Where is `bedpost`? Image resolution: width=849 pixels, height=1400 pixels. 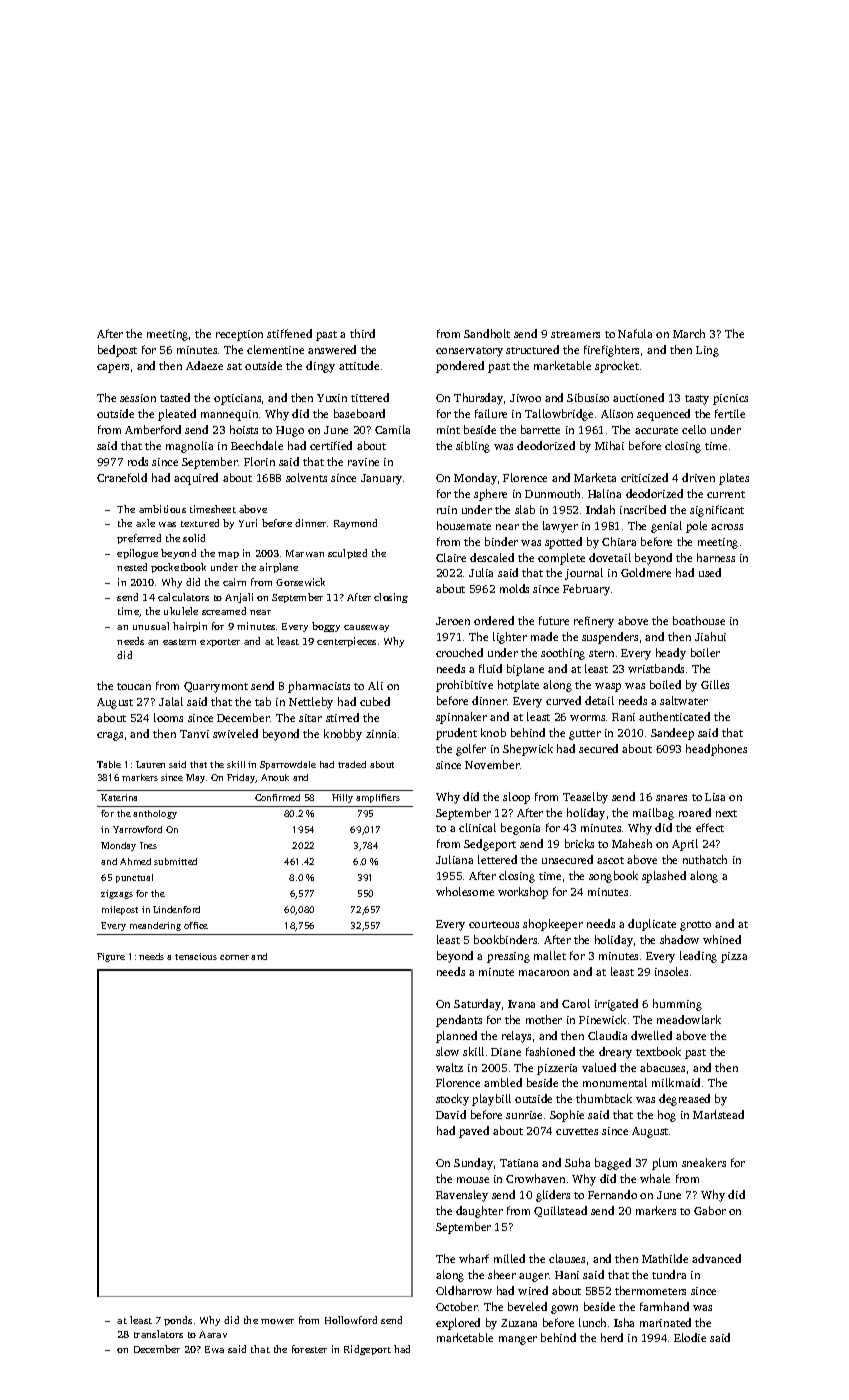
bedpost is located at coordinates (117, 351).
